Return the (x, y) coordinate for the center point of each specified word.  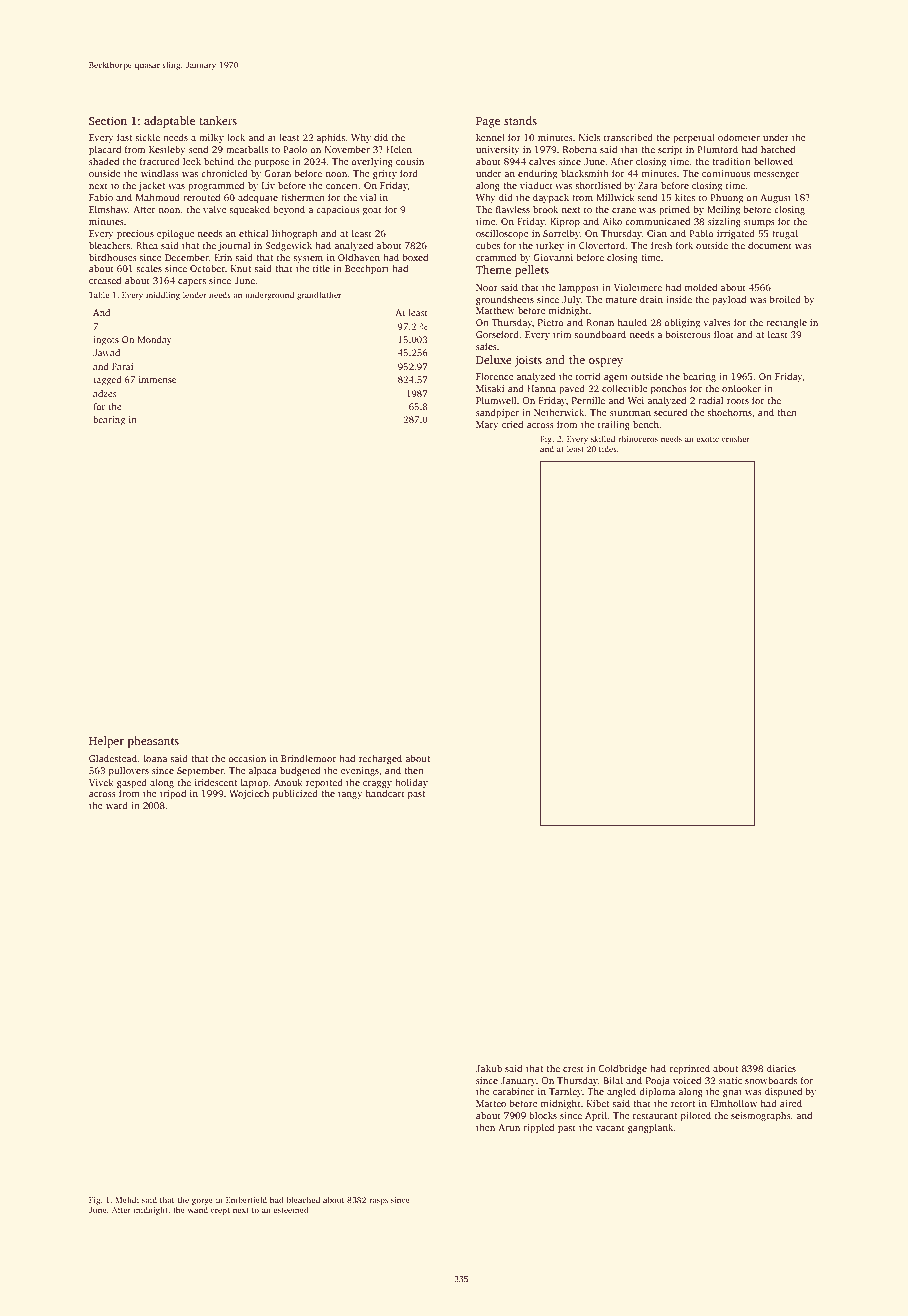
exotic (707, 439)
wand (197, 1210)
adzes (105, 393)
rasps (378, 1201)
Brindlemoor (308, 758)
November (347, 149)
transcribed (628, 137)
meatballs (247, 149)
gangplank (651, 1128)
